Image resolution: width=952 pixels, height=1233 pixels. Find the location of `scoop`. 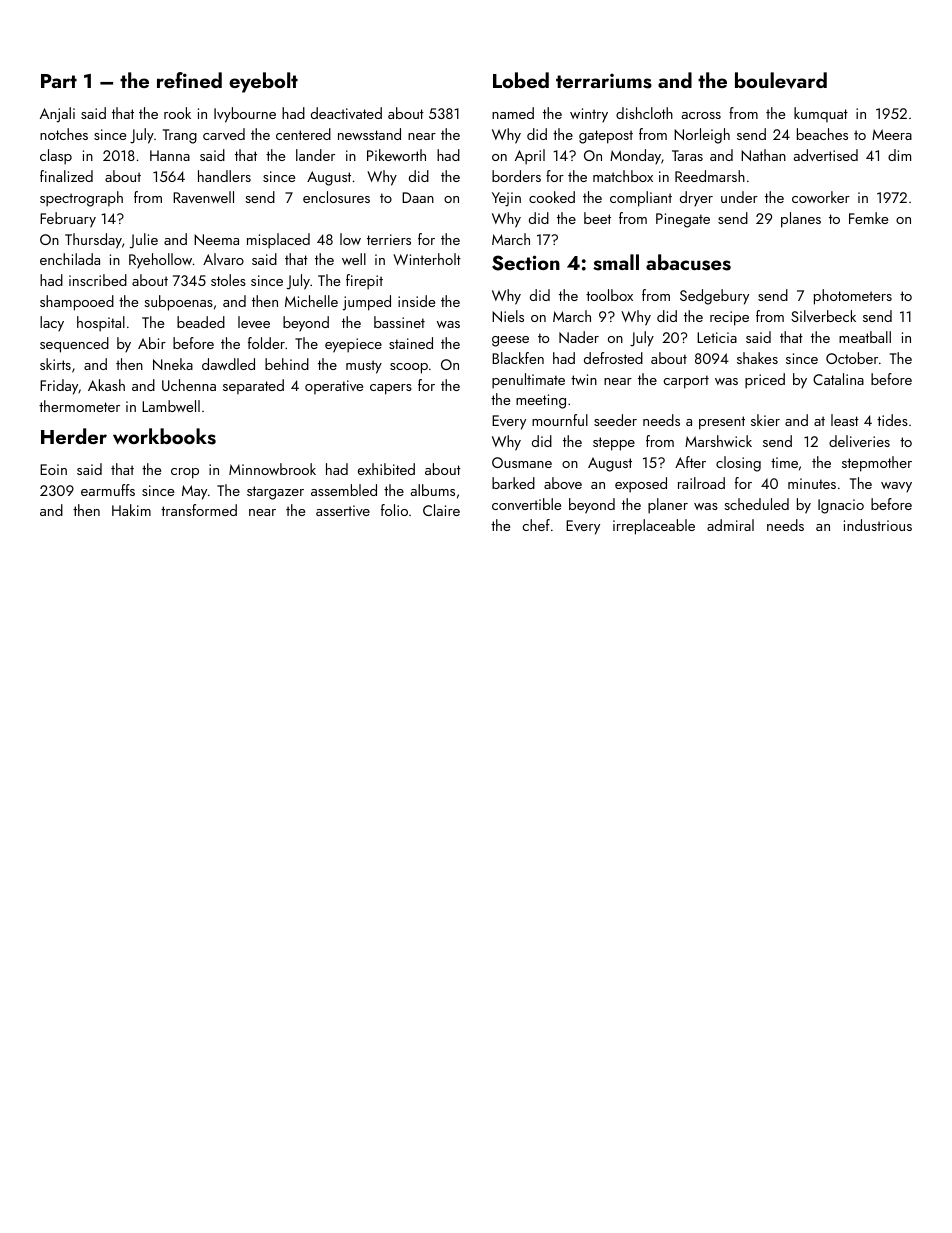

scoop is located at coordinates (409, 368).
